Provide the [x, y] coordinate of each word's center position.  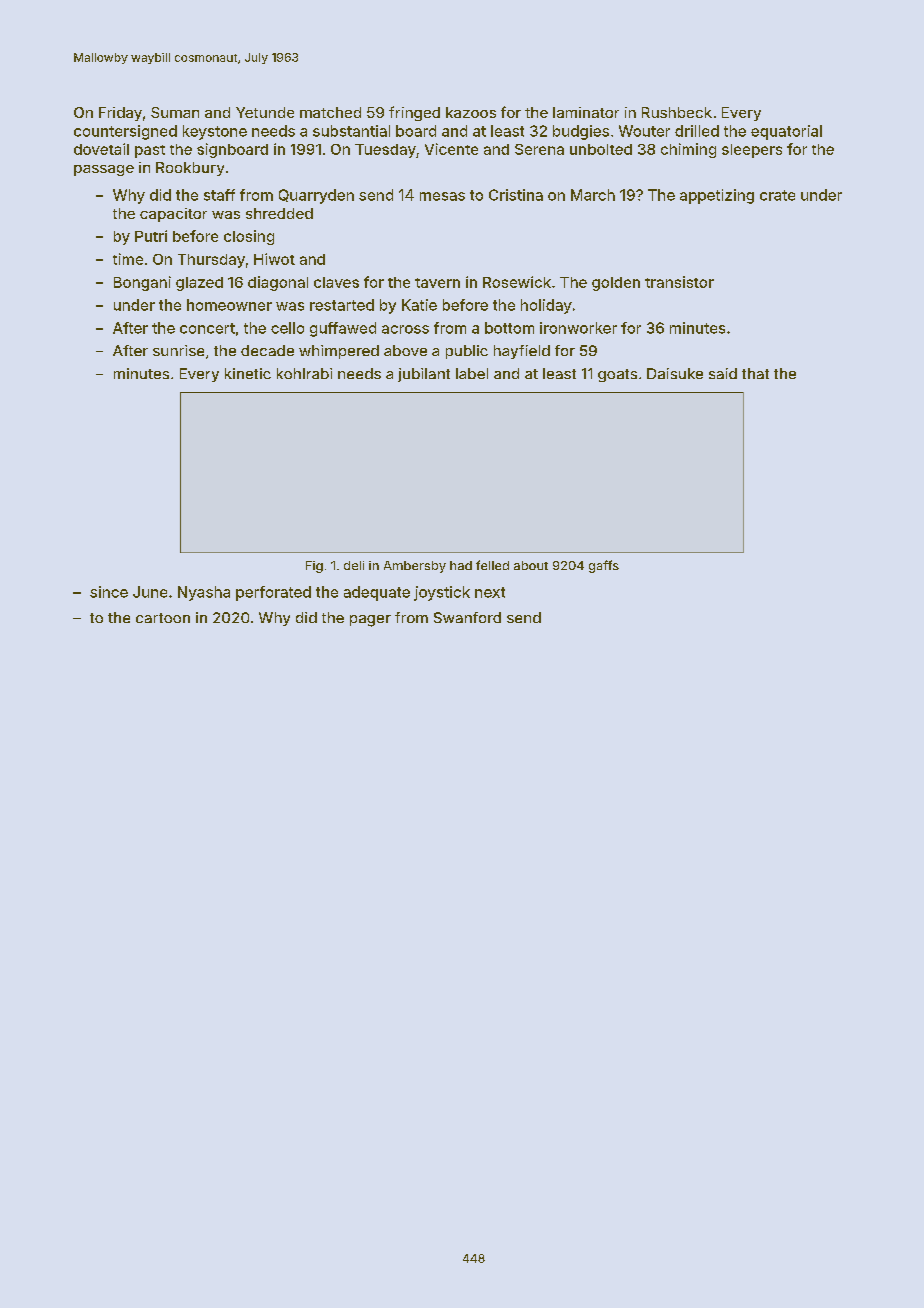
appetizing [717, 196]
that [755, 373]
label [472, 373]
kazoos [471, 112]
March [593, 195]
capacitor [173, 215]
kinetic [248, 373]
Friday [120, 114]
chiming [688, 150]
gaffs [604, 566]
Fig [314, 567]
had [461, 565]
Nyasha [204, 593]
